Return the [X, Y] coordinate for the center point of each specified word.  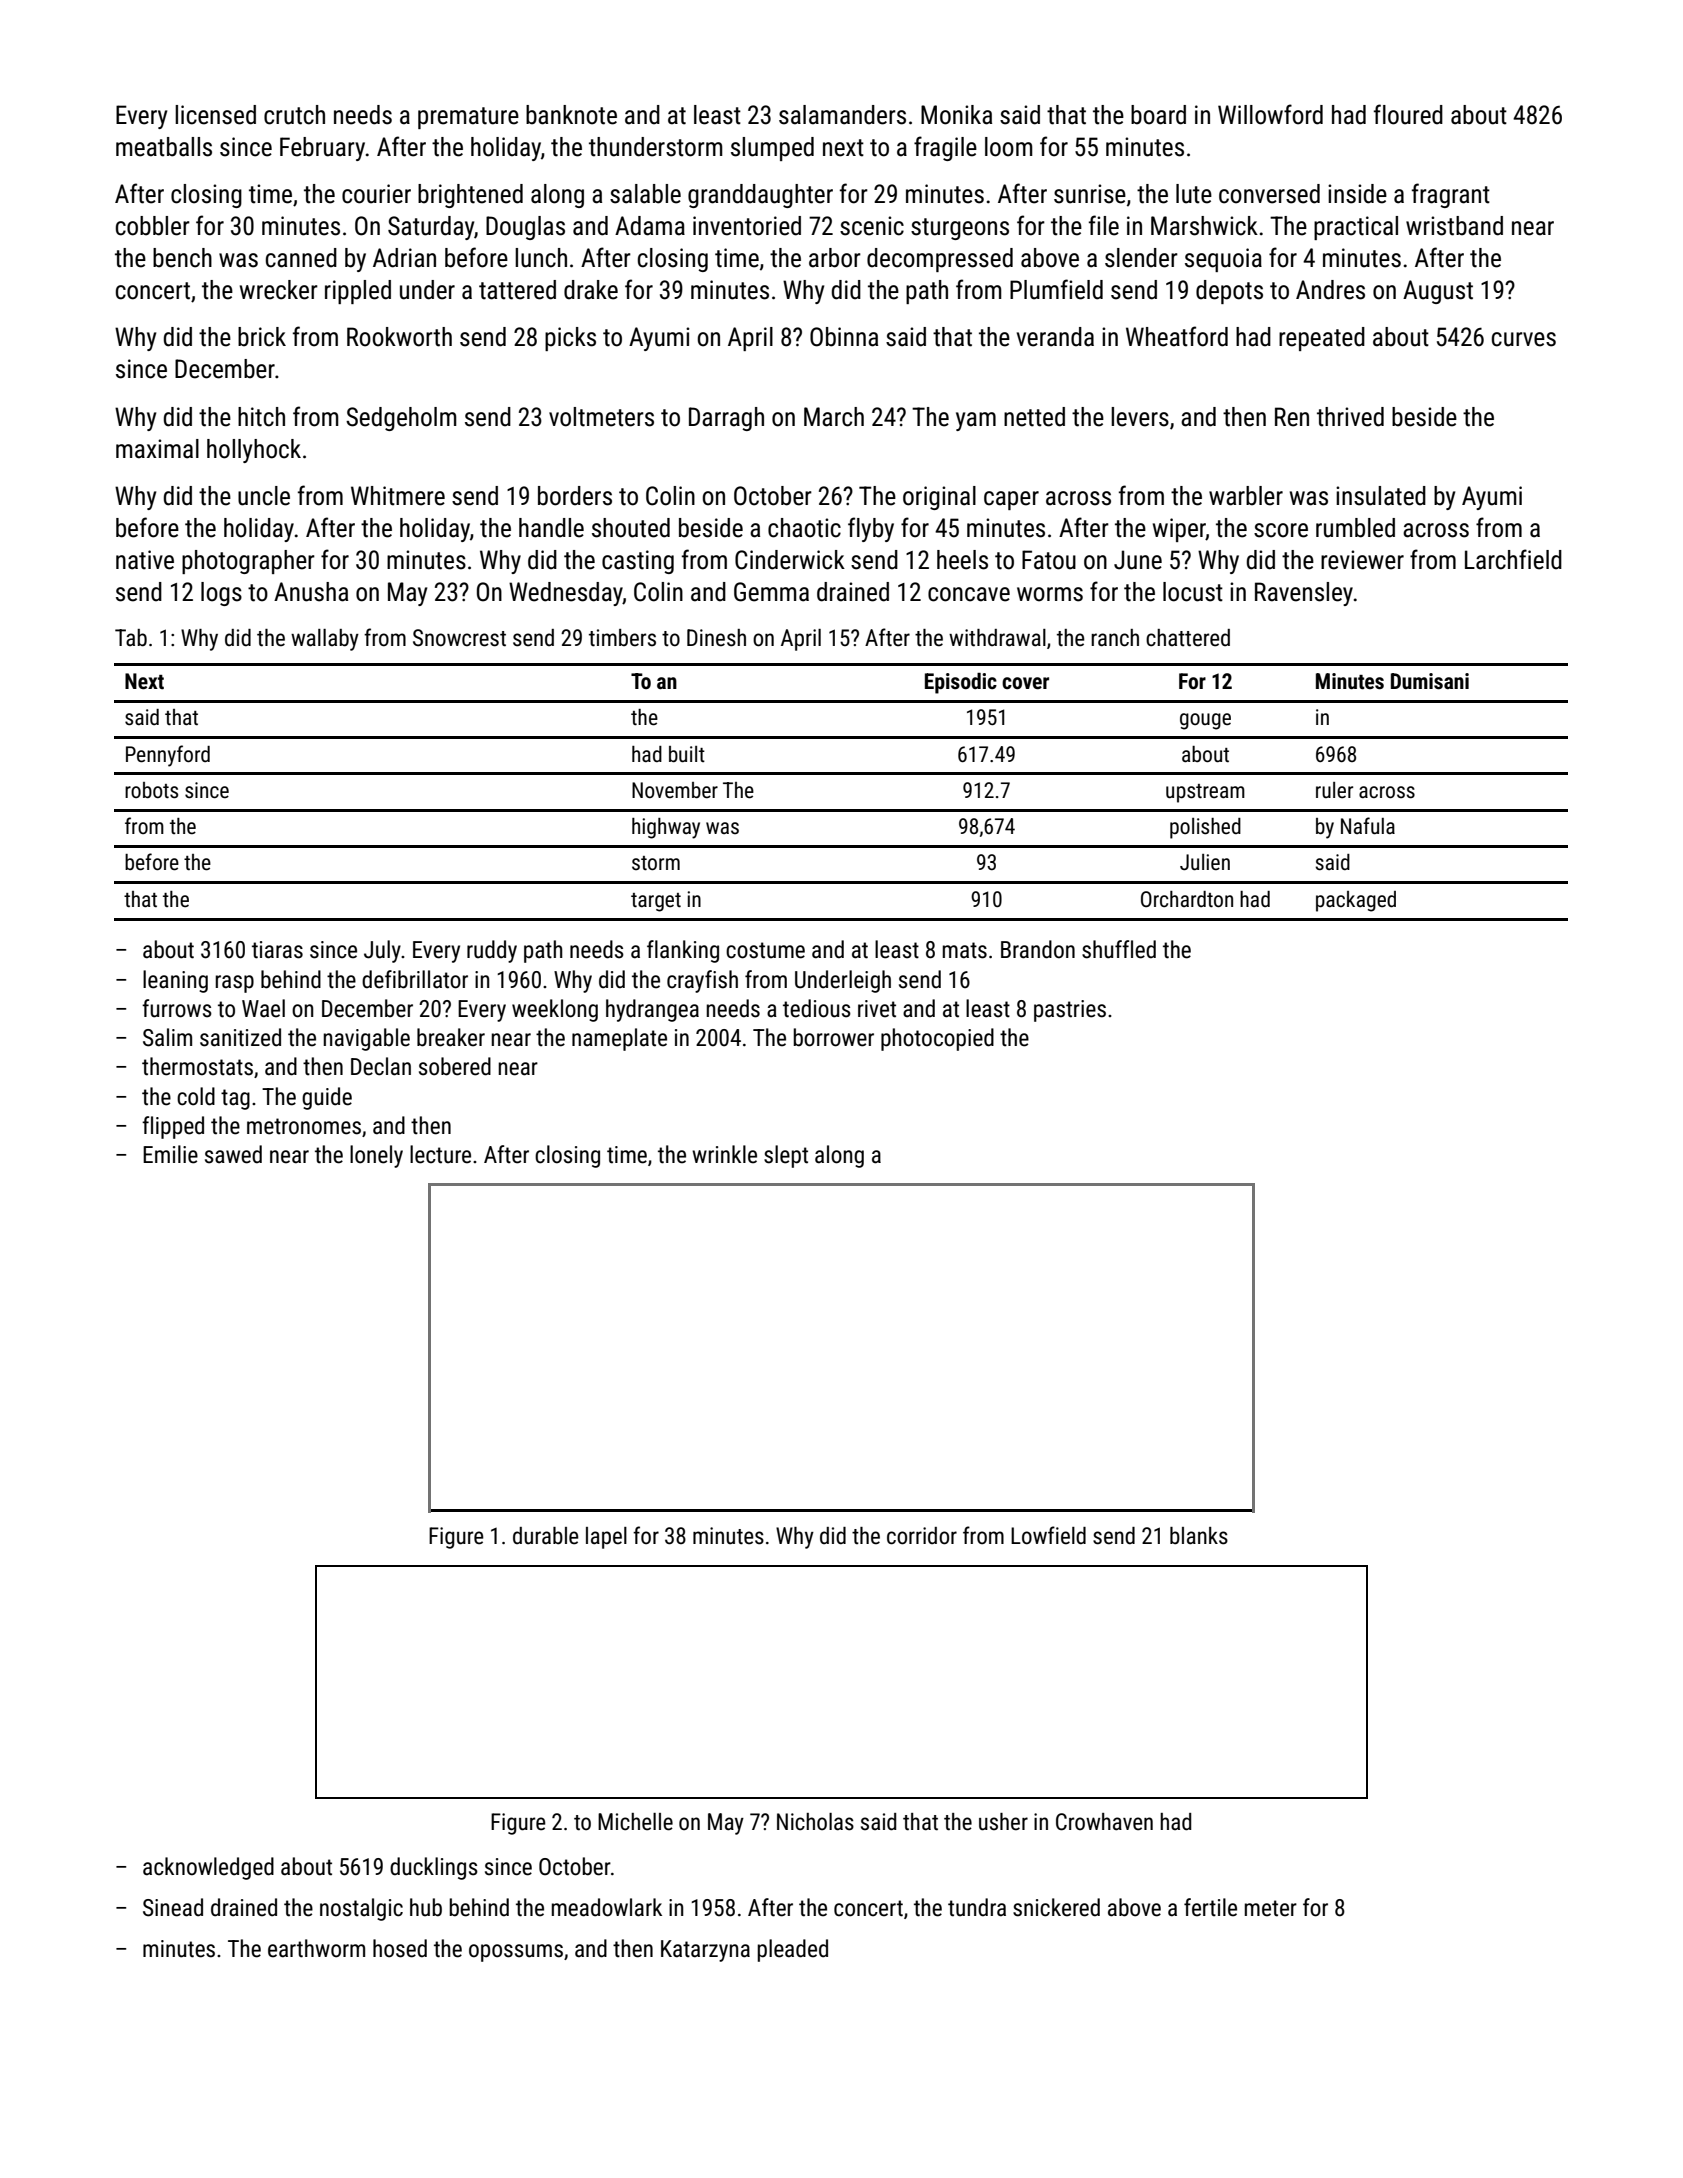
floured [1408, 114]
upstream [1205, 793]
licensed [215, 115]
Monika [956, 115]
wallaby [325, 640]
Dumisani [1430, 681]
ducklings [434, 1868]
